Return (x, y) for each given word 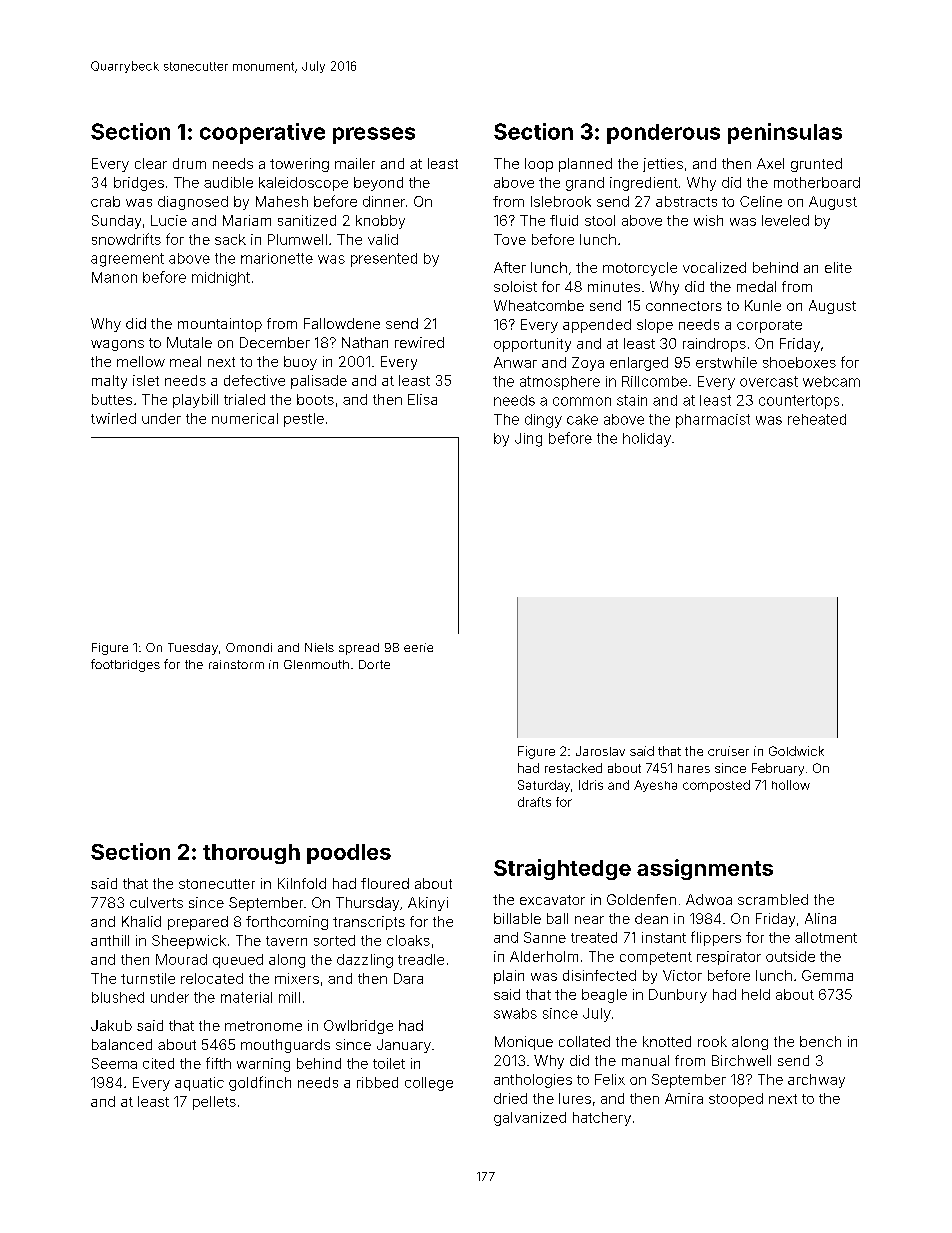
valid (383, 239)
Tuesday (193, 649)
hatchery (602, 1119)
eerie (418, 647)
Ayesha (655, 786)
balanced (122, 1044)
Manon (114, 277)
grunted (816, 165)
